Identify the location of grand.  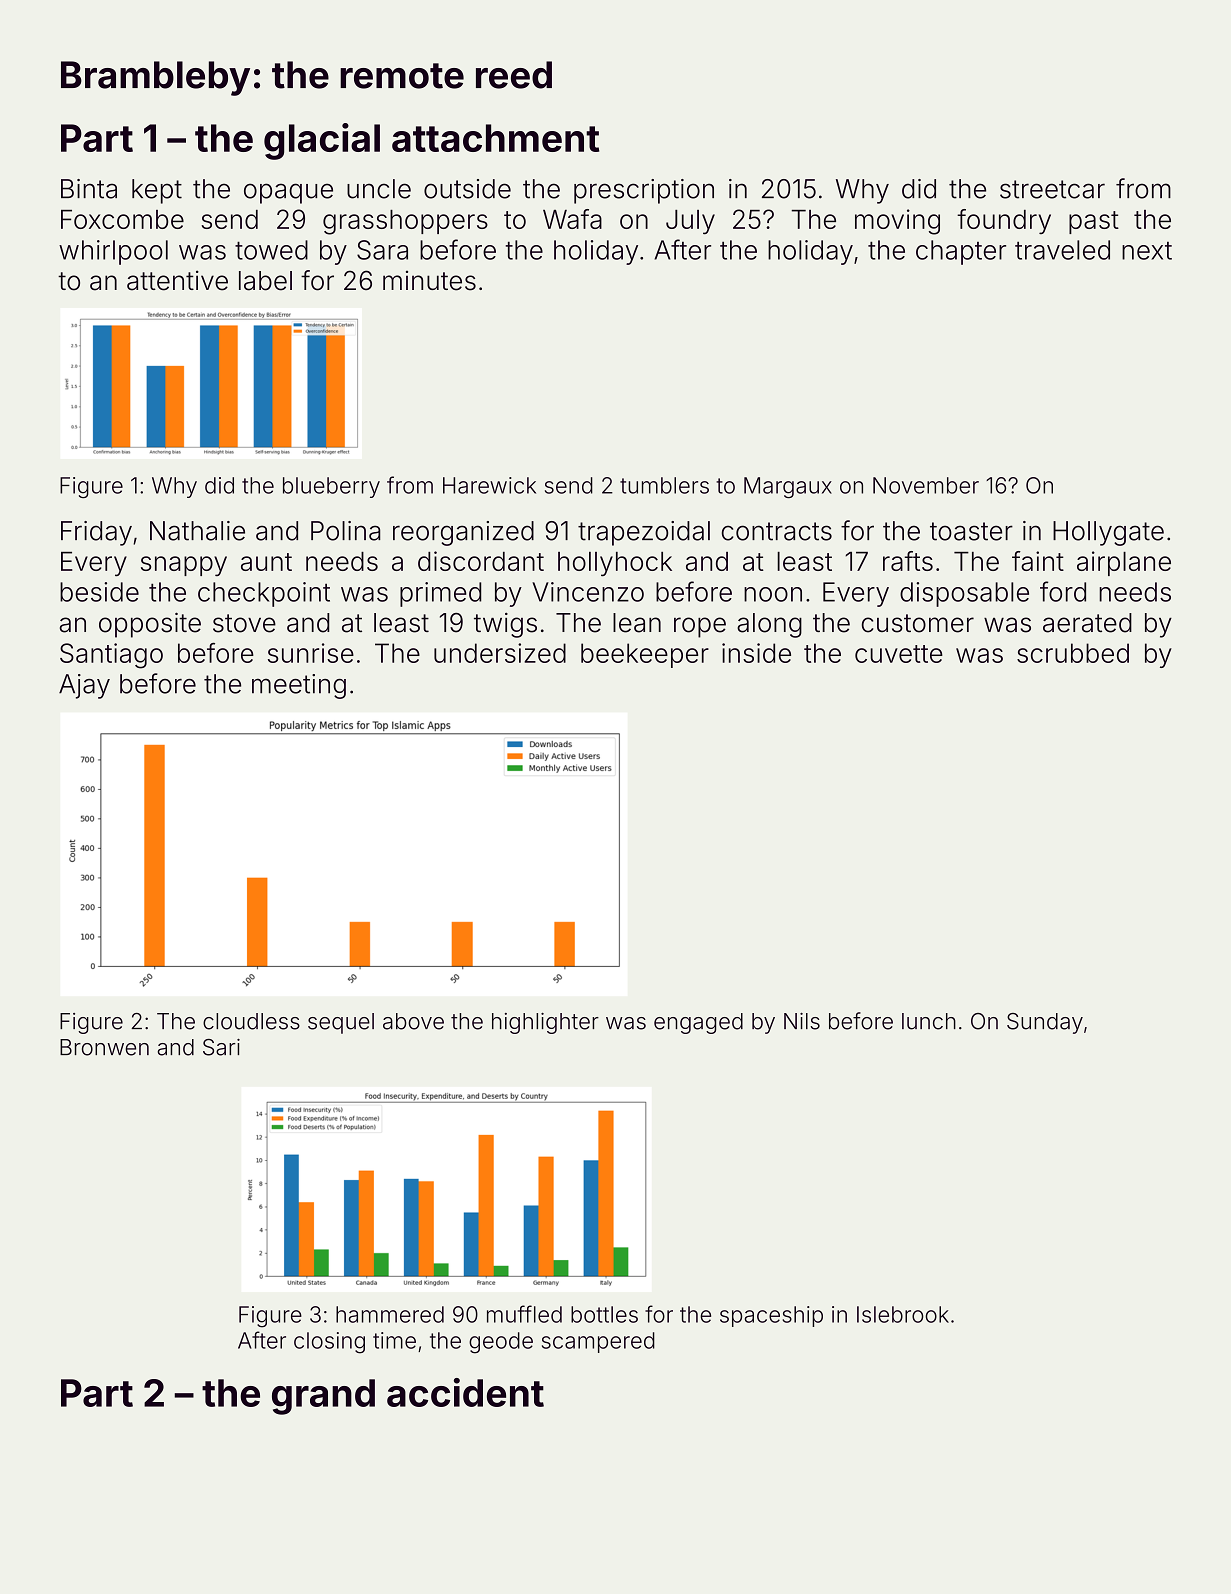
(323, 1397).
